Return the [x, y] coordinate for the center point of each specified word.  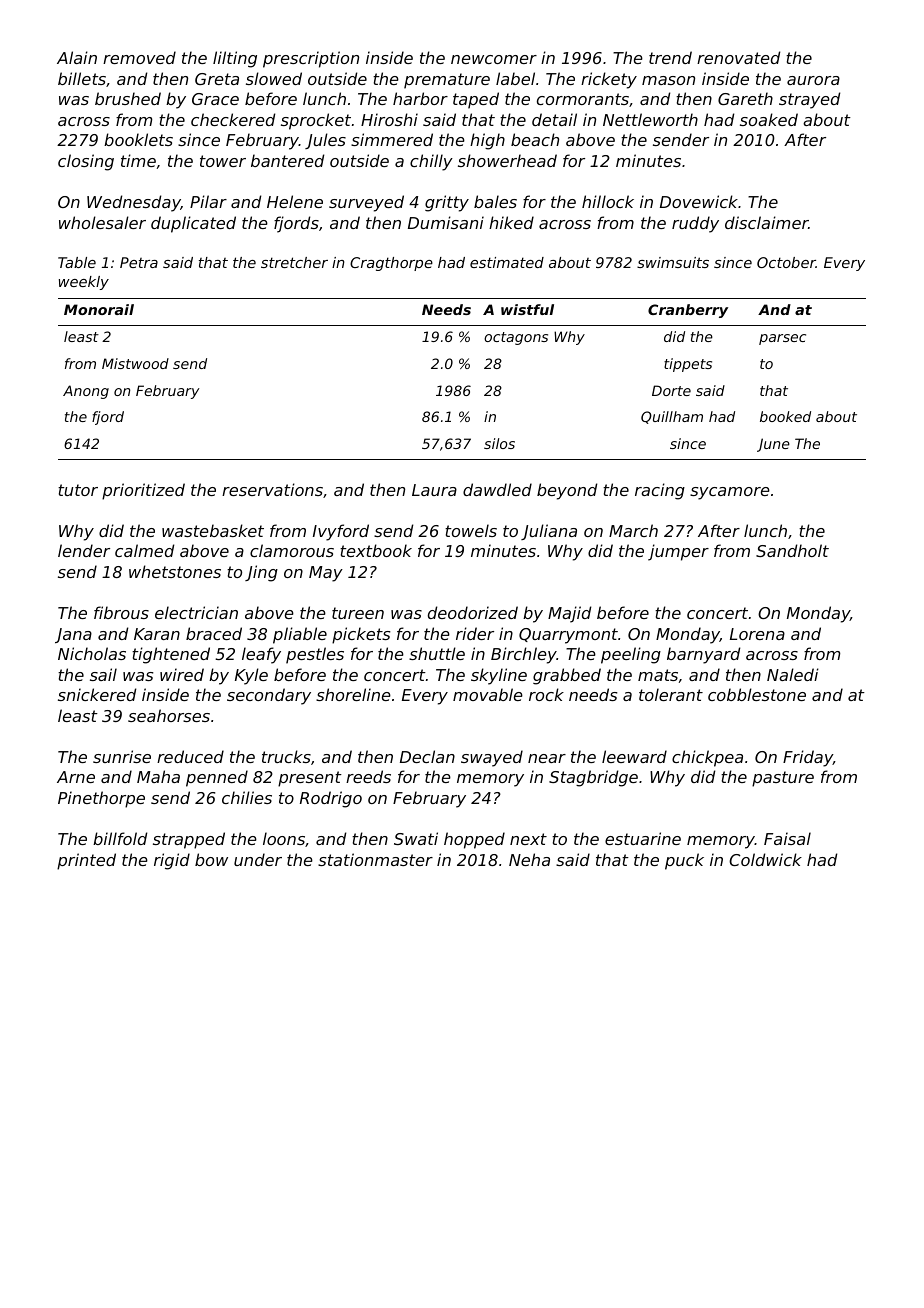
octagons [516, 338]
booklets [138, 139]
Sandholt [792, 550]
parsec [782, 339]
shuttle [437, 653]
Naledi [793, 674]
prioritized [143, 491]
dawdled [497, 489]
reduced [190, 756]
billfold [120, 838]
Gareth [745, 98]
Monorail [99, 309]
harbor [420, 98]
